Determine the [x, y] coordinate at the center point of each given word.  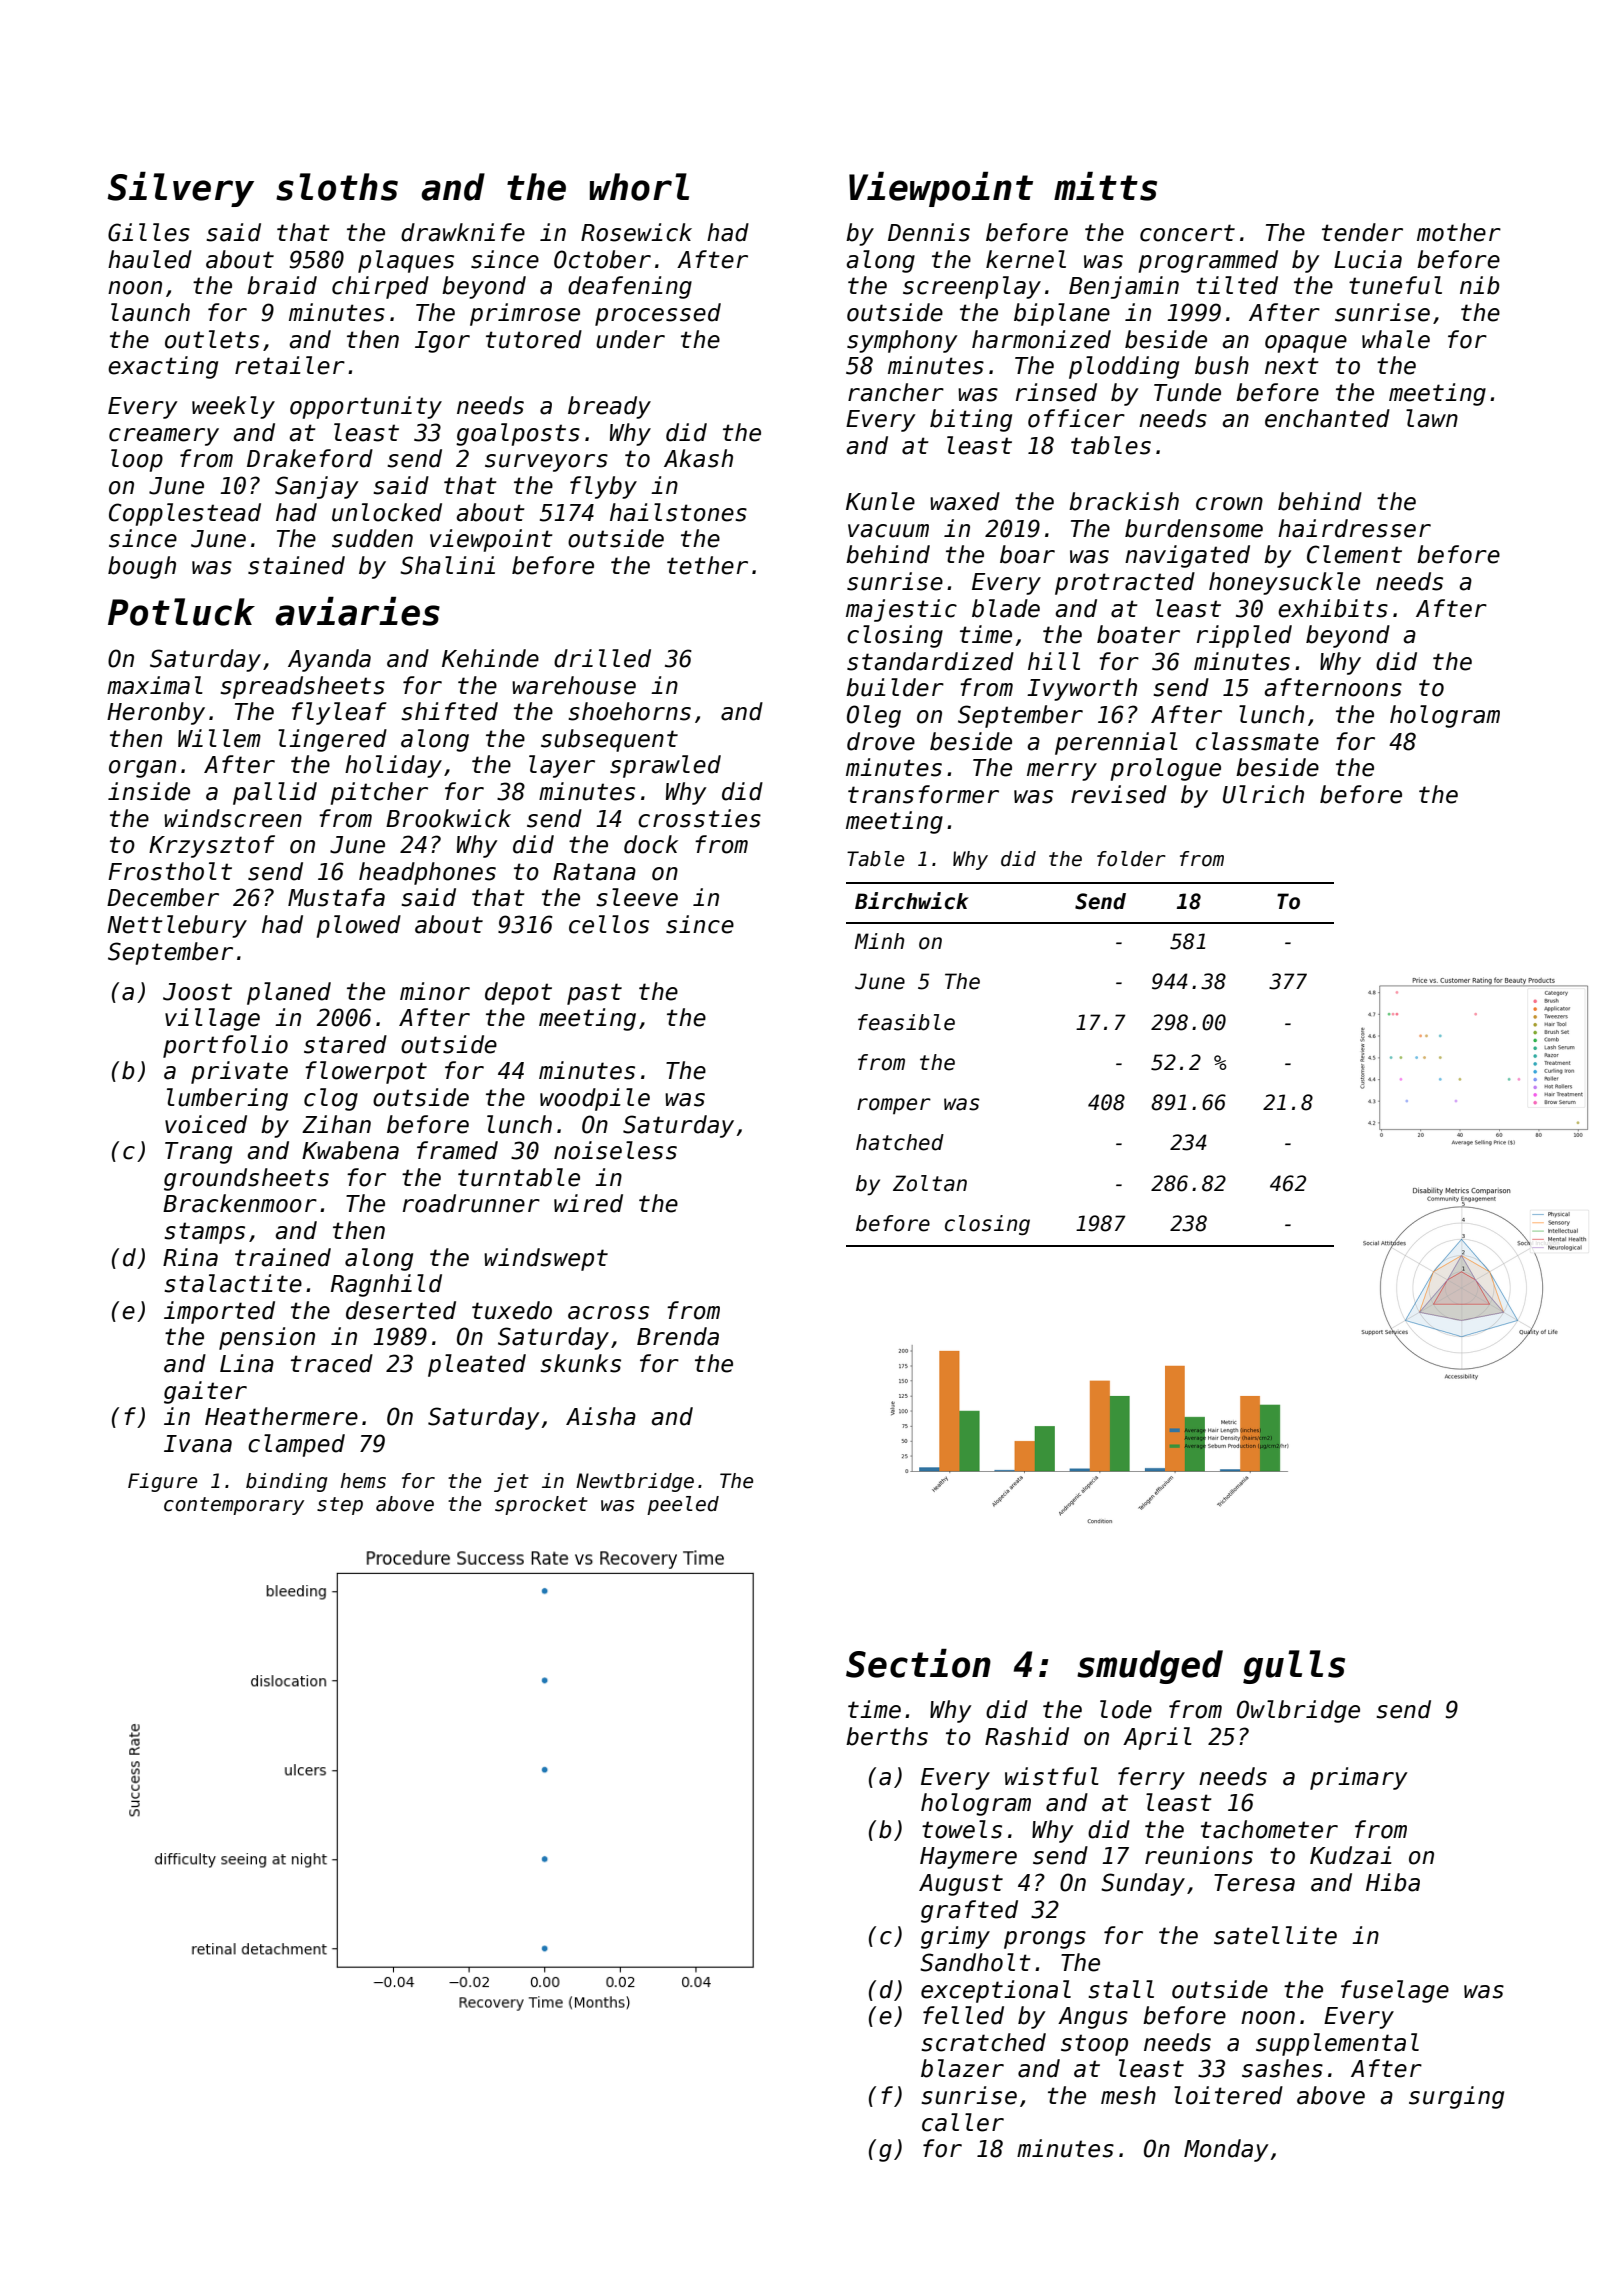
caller [963, 2122]
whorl [639, 187]
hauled [150, 259]
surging [1456, 2097]
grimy [955, 1937]
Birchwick [912, 901]
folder [1131, 859]
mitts [1105, 186]
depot [518, 993]
